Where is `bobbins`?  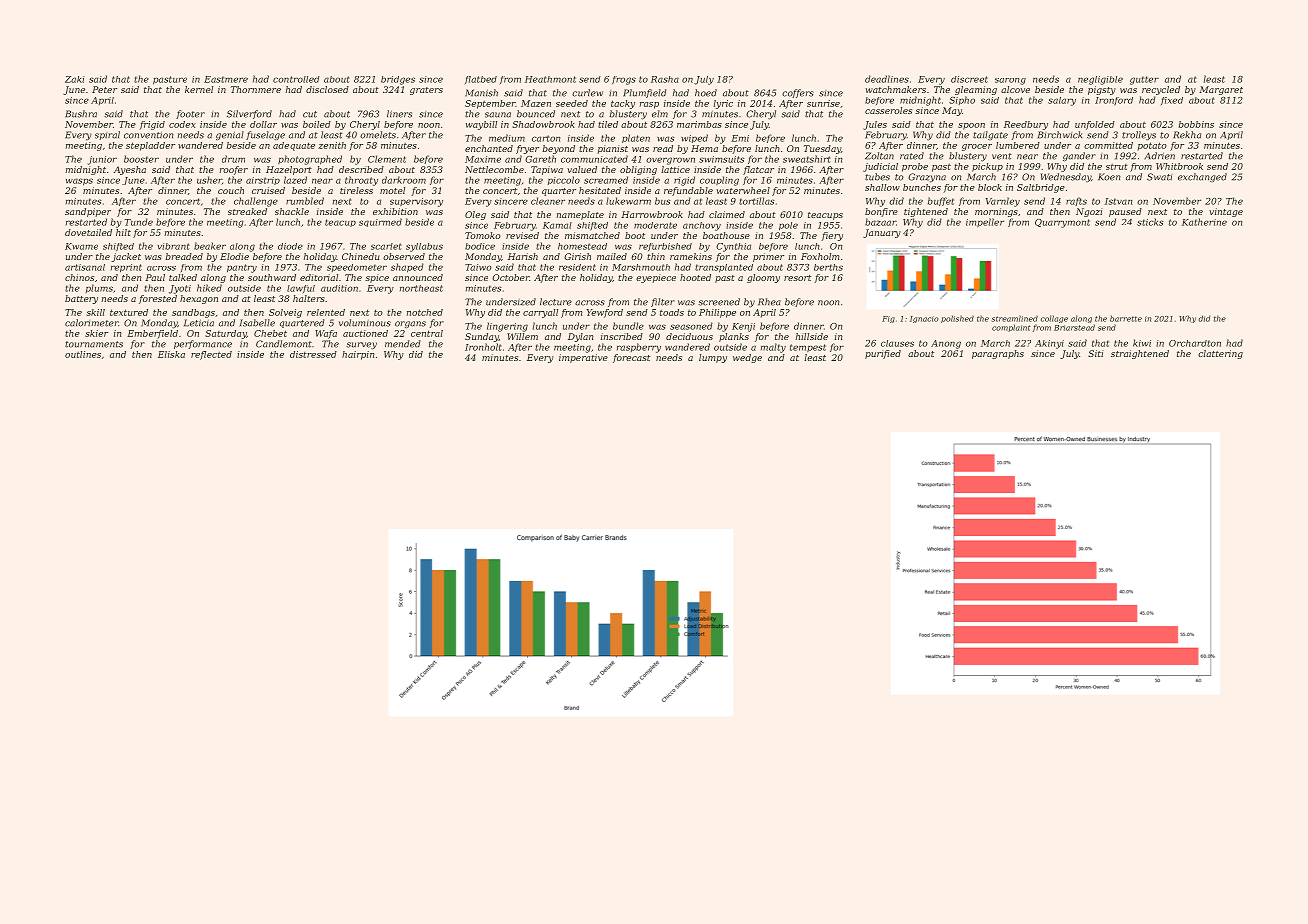 bobbins is located at coordinates (1196, 124).
